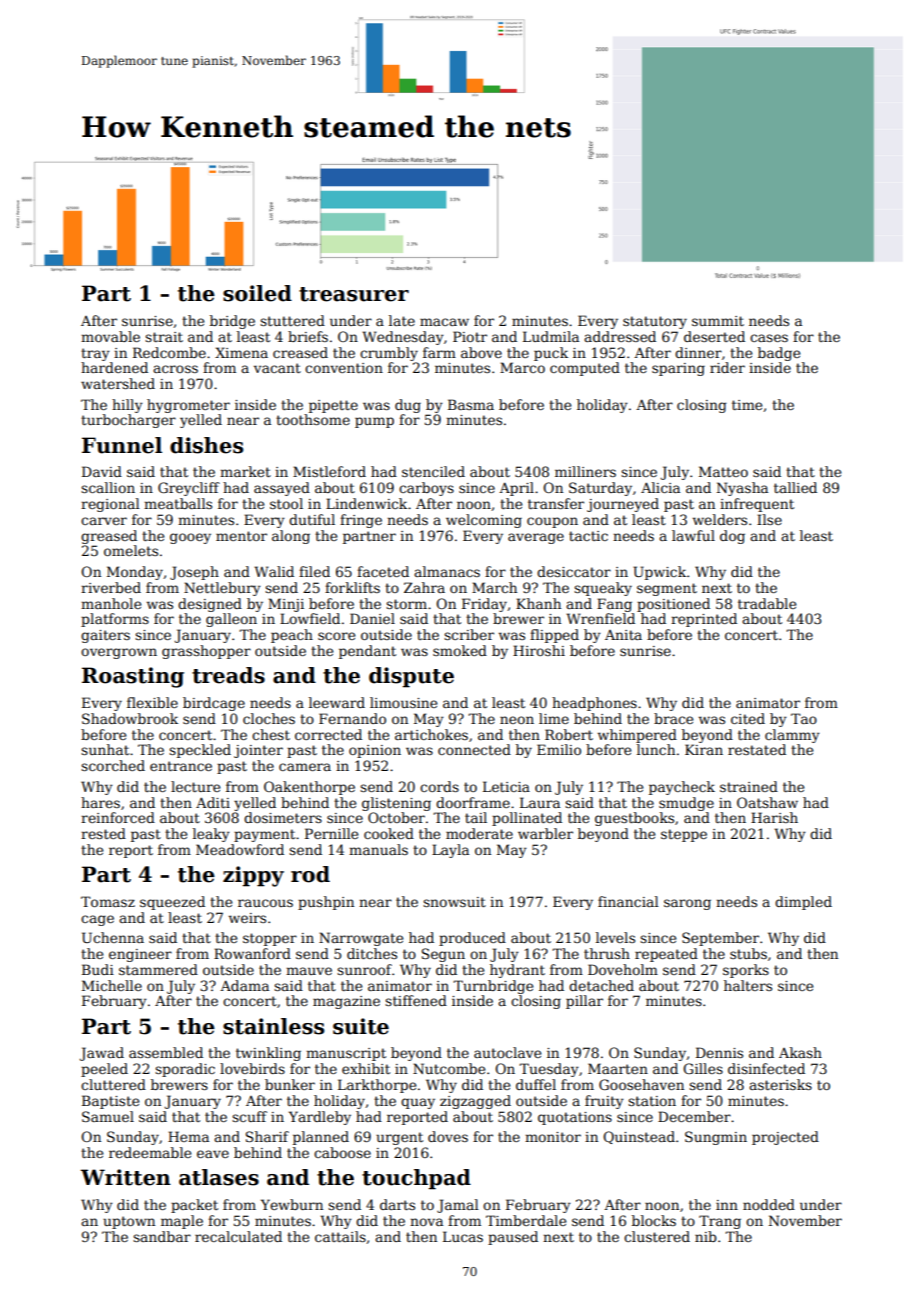 The height and width of the screenshot is (1308, 924). What do you see at coordinates (241, 536) in the screenshot?
I see `mentor` at bounding box center [241, 536].
